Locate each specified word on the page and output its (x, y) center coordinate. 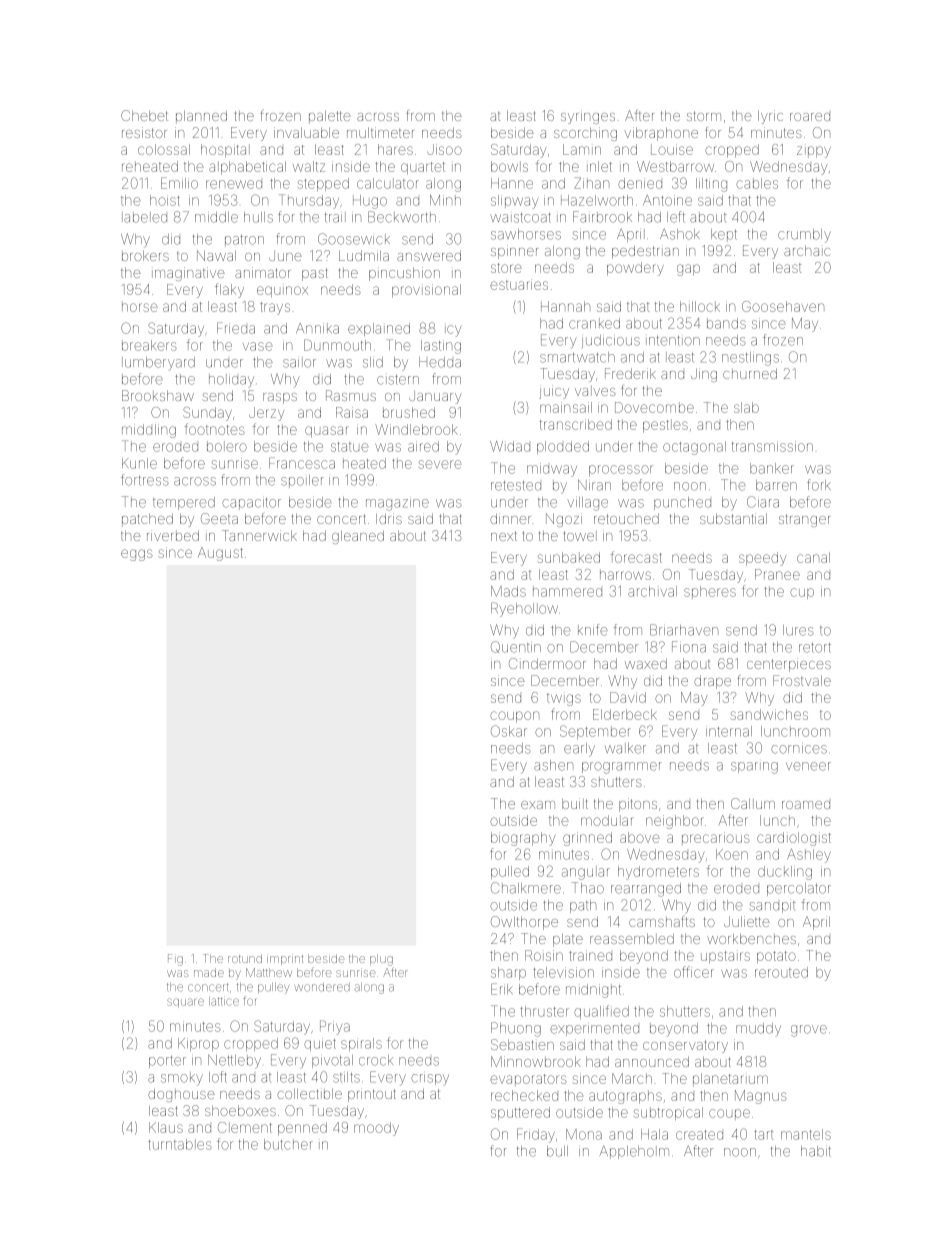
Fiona (689, 647)
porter (167, 1061)
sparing (754, 768)
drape (712, 682)
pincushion (404, 274)
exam (538, 805)
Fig (175, 960)
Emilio (179, 183)
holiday (231, 381)
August (220, 554)
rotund (245, 958)
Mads (508, 591)
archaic (807, 250)
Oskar (509, 731)
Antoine (667, 200)
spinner (514, 252)
